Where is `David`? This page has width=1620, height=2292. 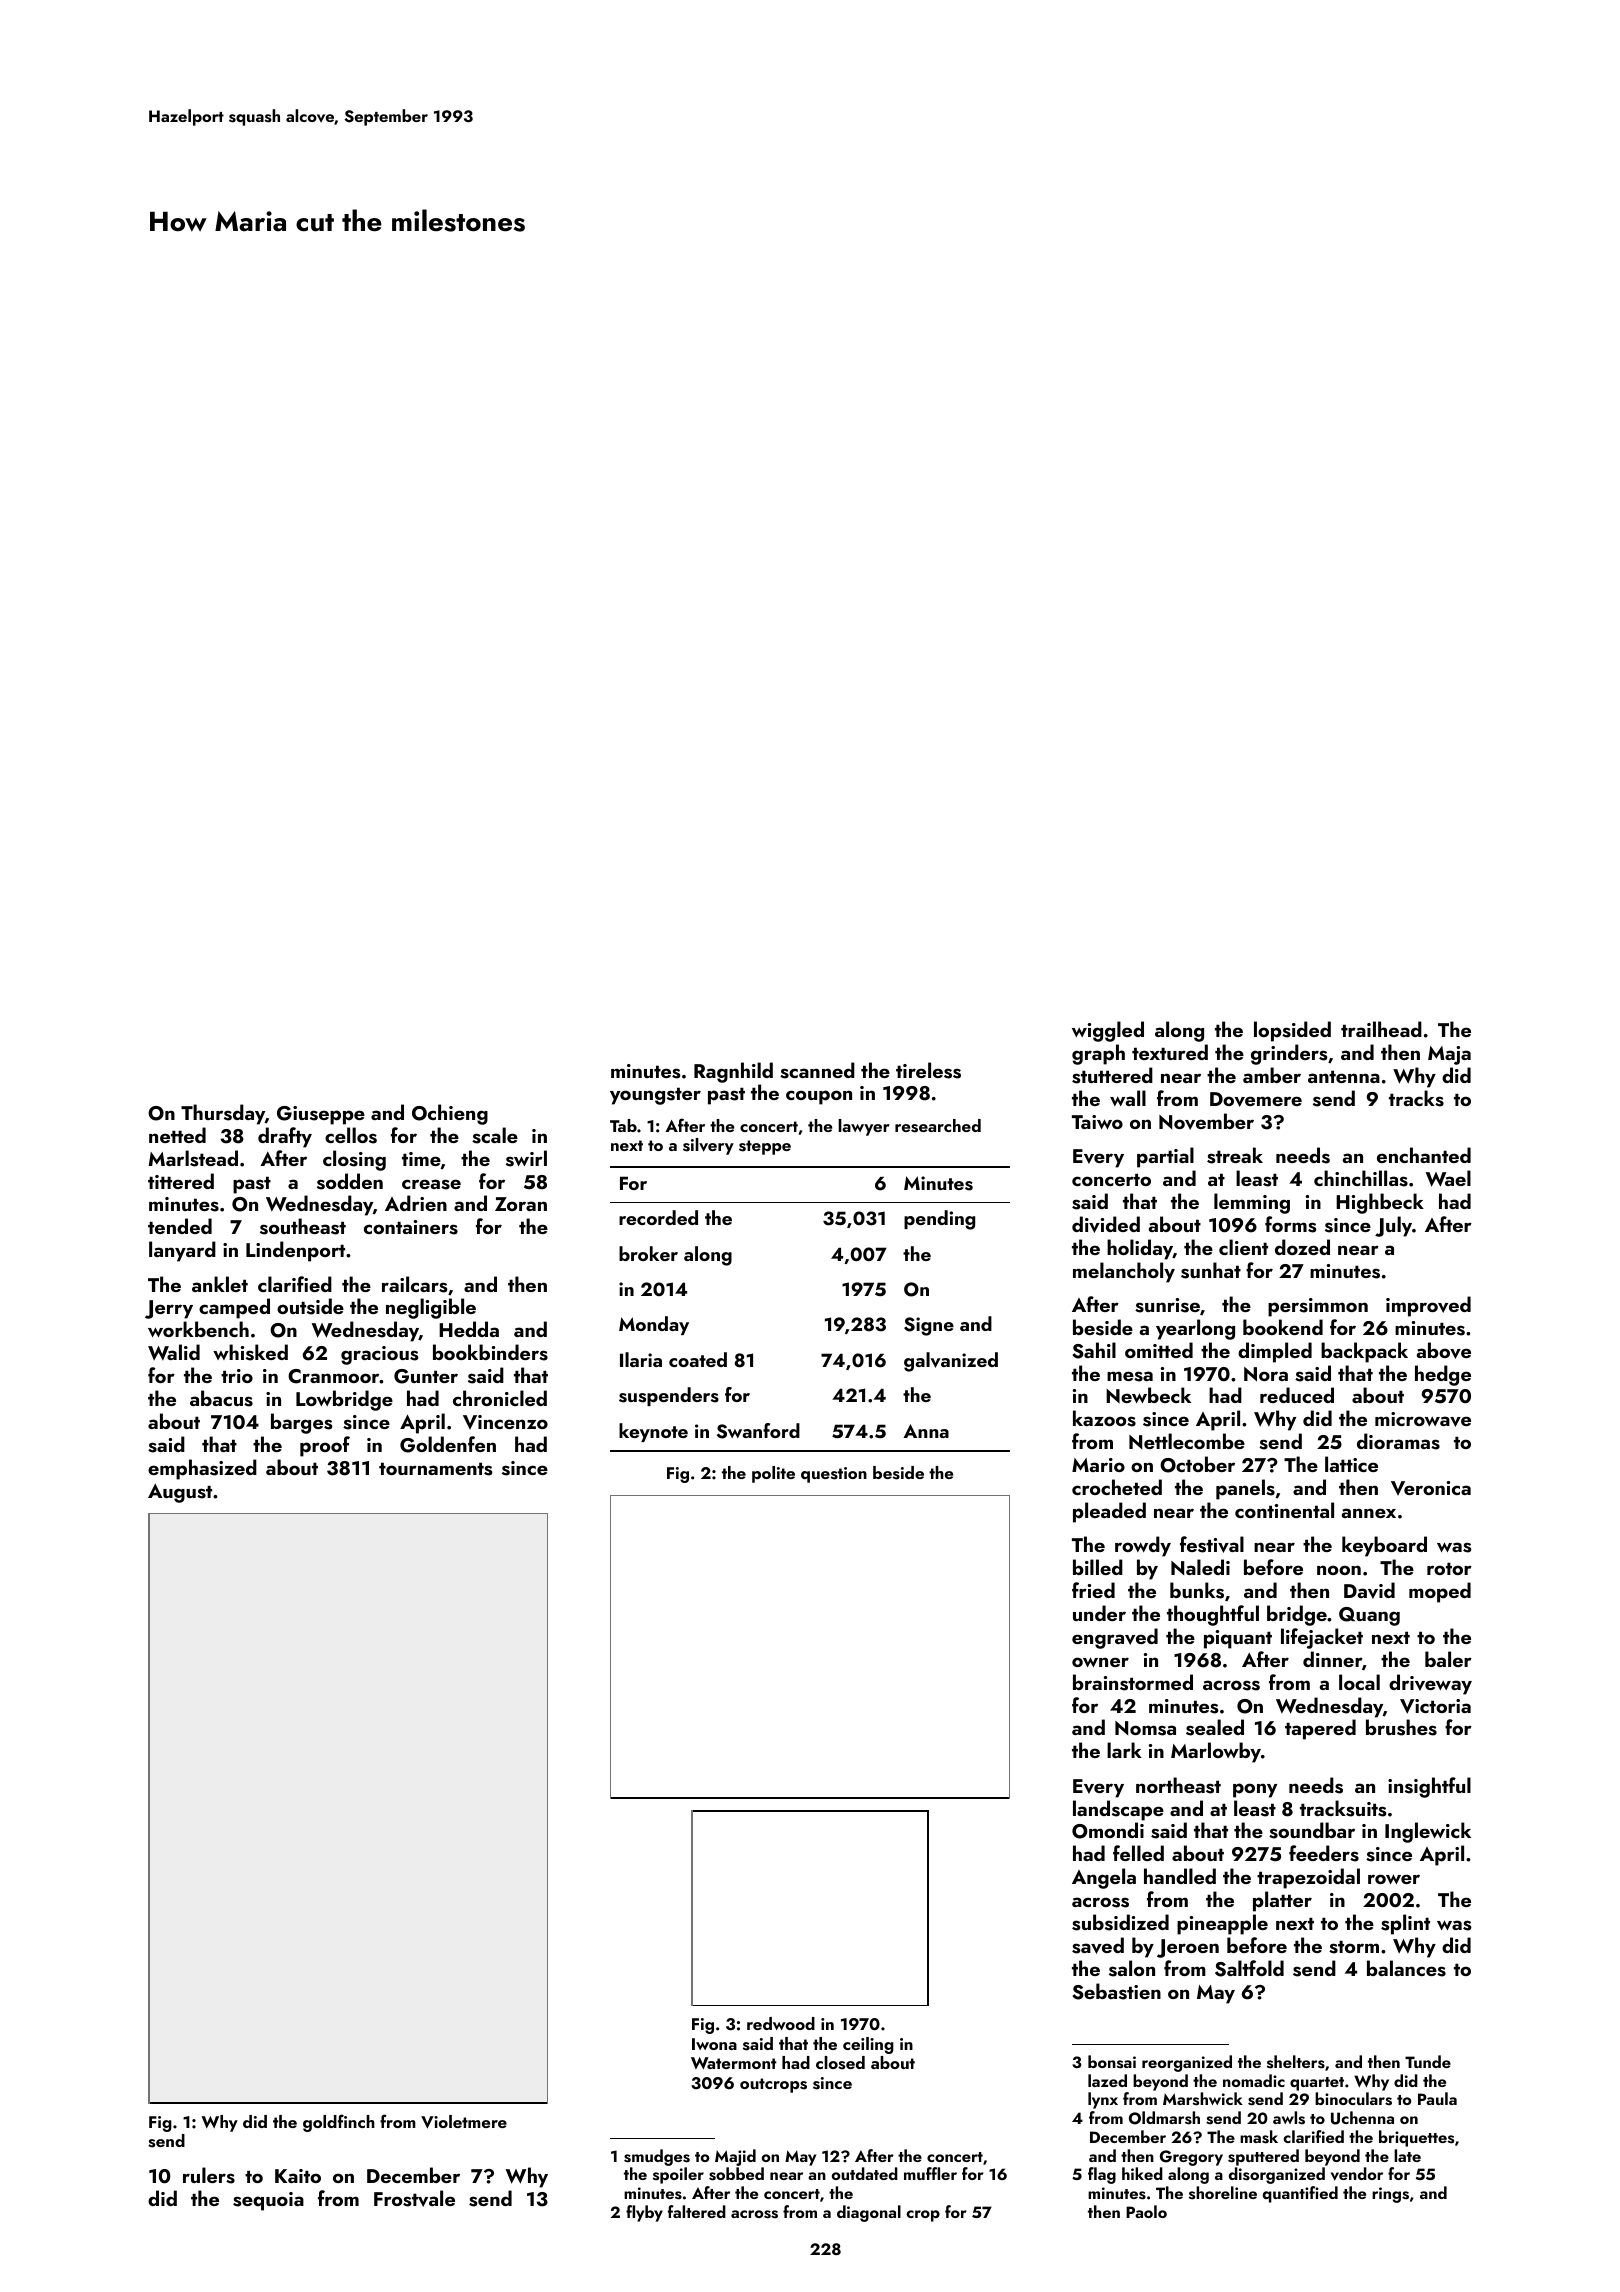 David is located at coordinates (1369, 1590).
